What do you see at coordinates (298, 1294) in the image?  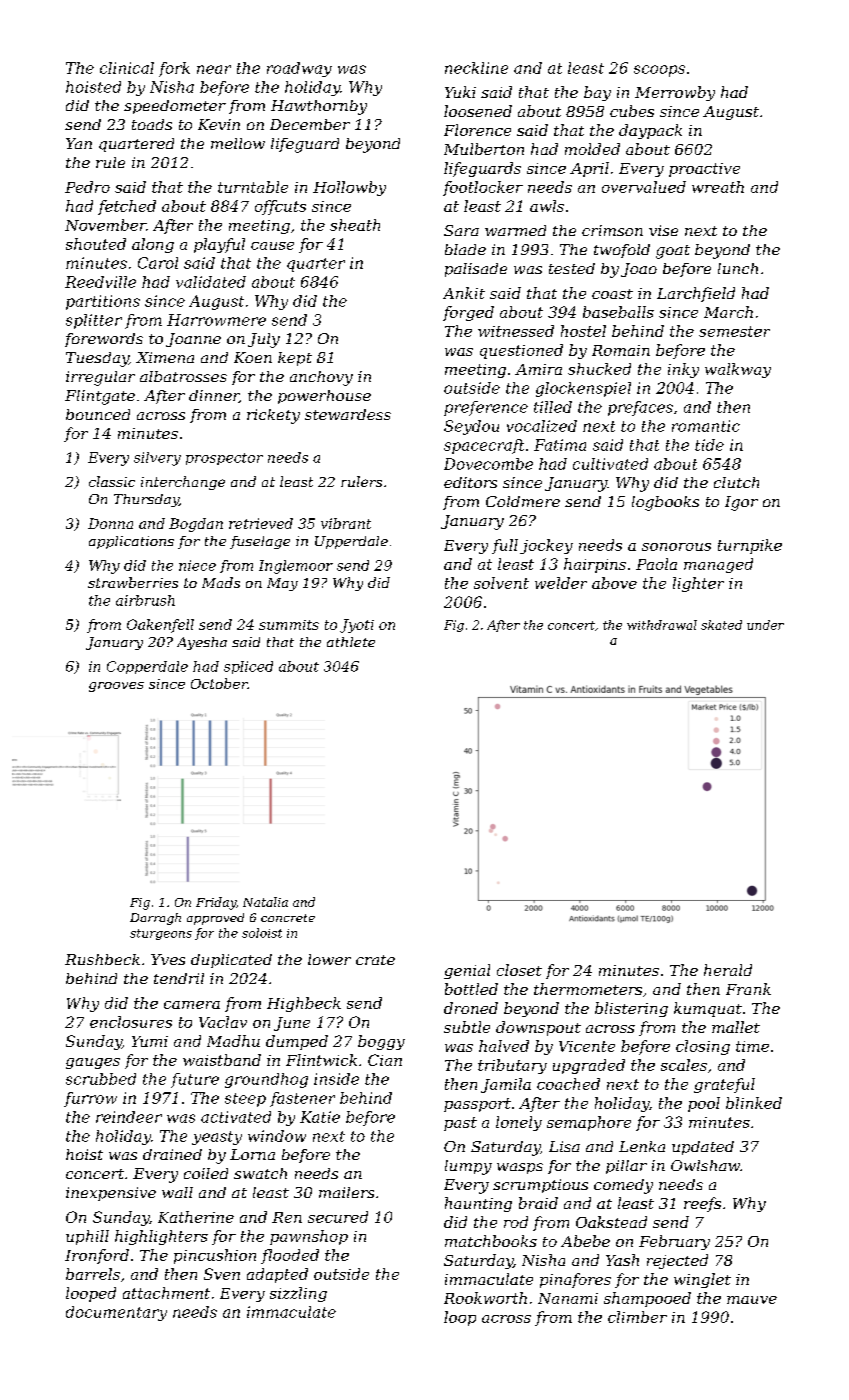 I see `sizzling` at bounding box center [298, 1294].
